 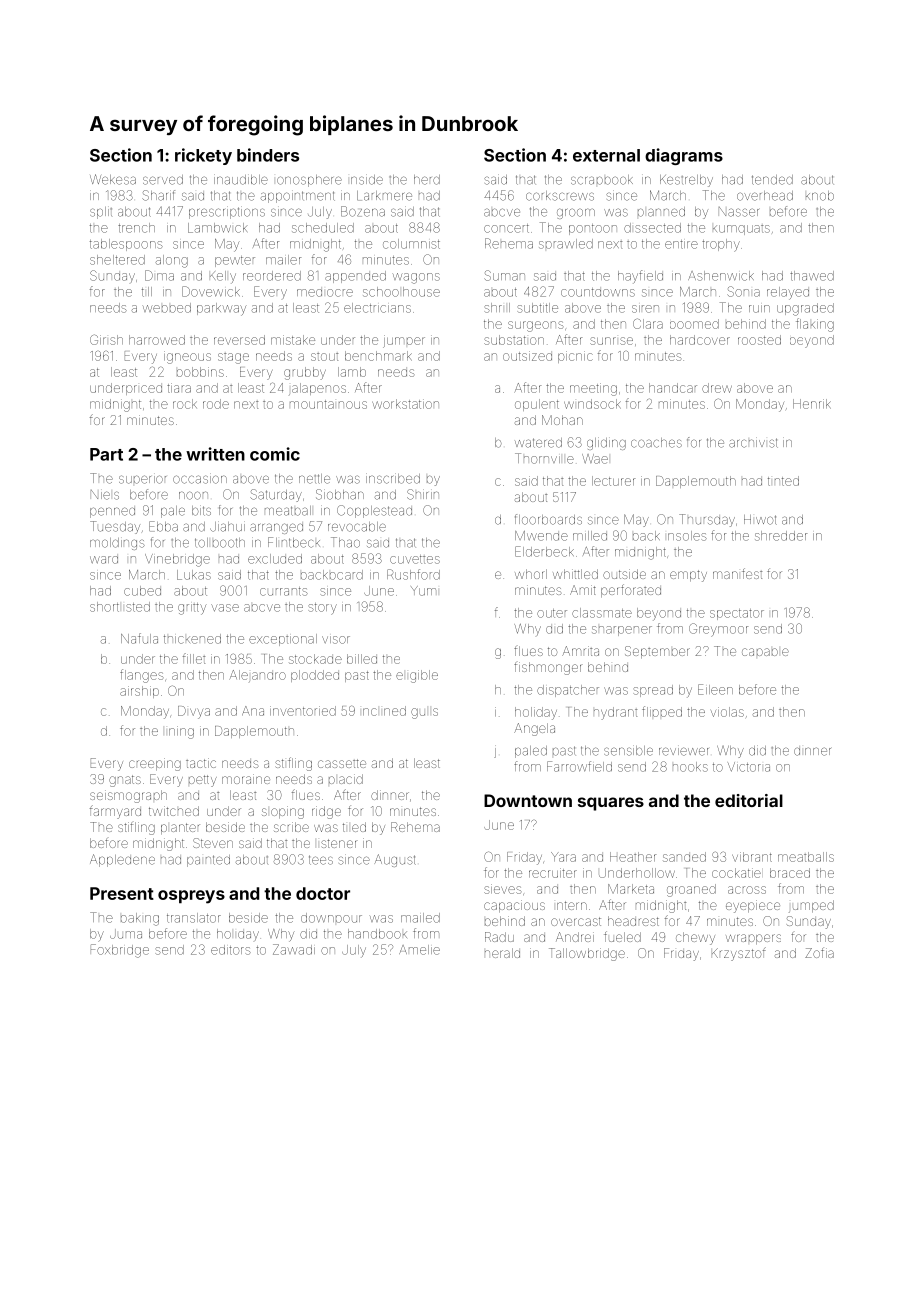 I want to click on bits, so click(x=201, y=510).
